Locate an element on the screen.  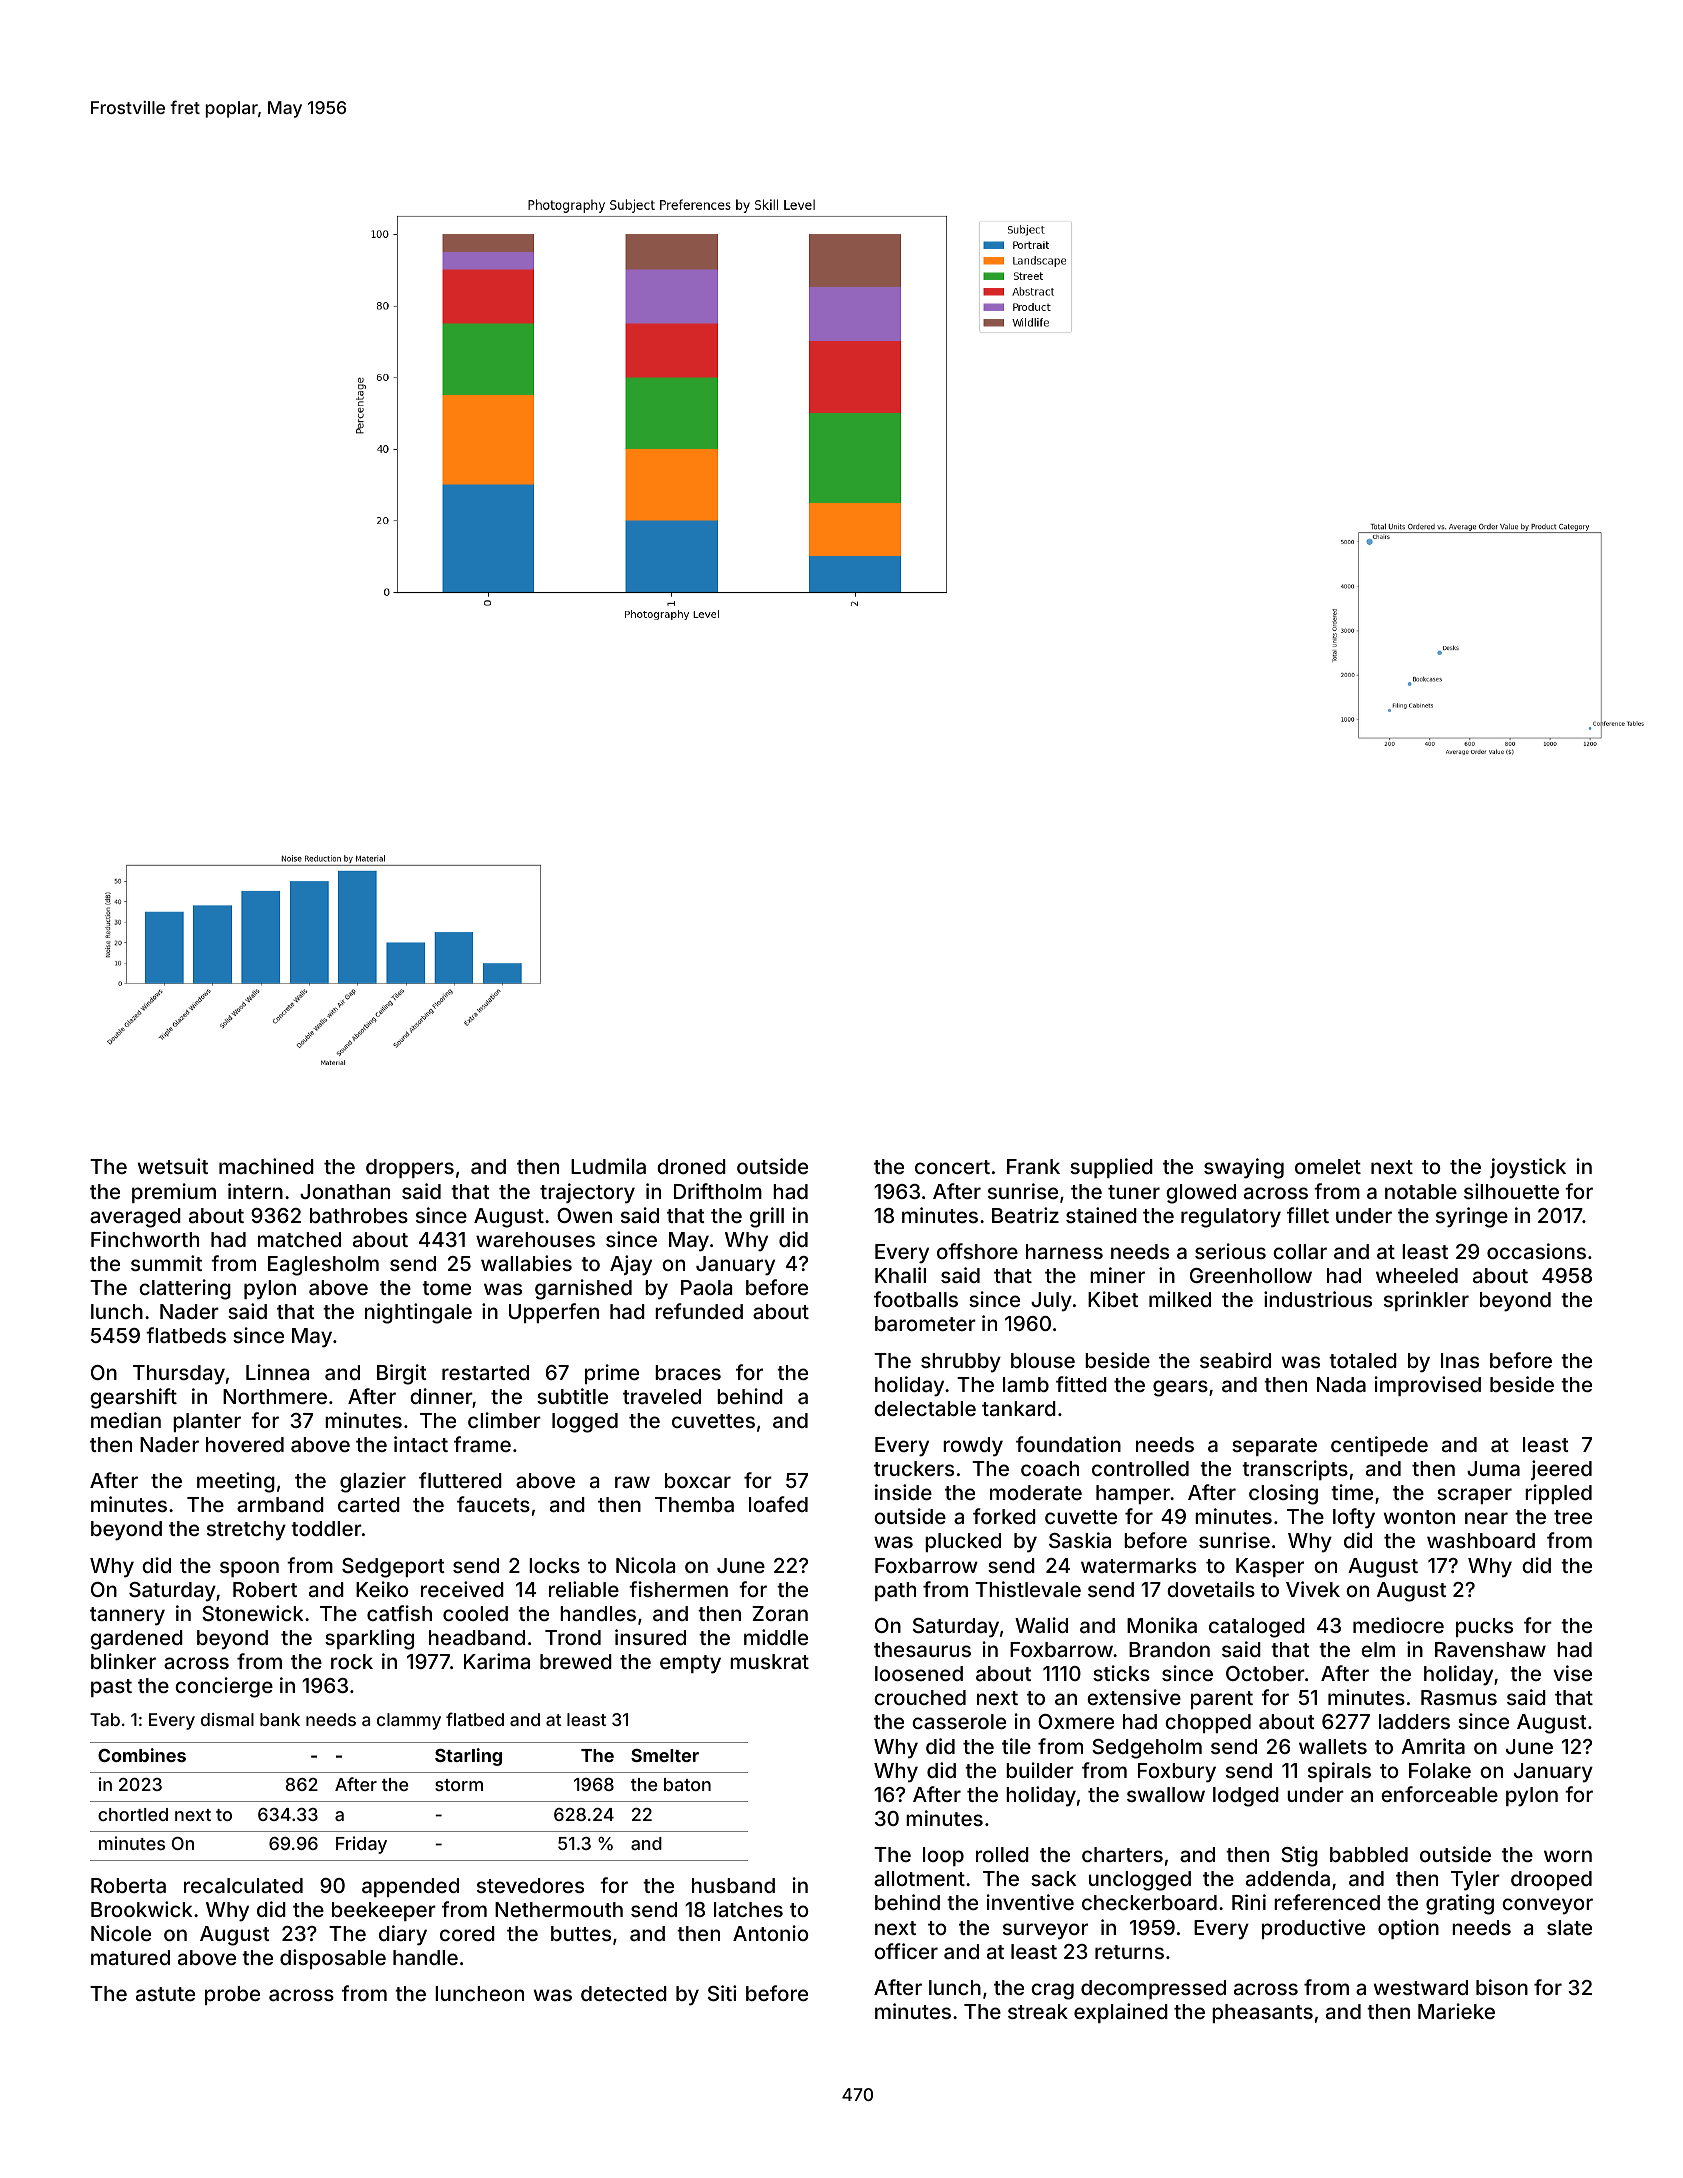
premium is located at coordinates (174, 1193).
